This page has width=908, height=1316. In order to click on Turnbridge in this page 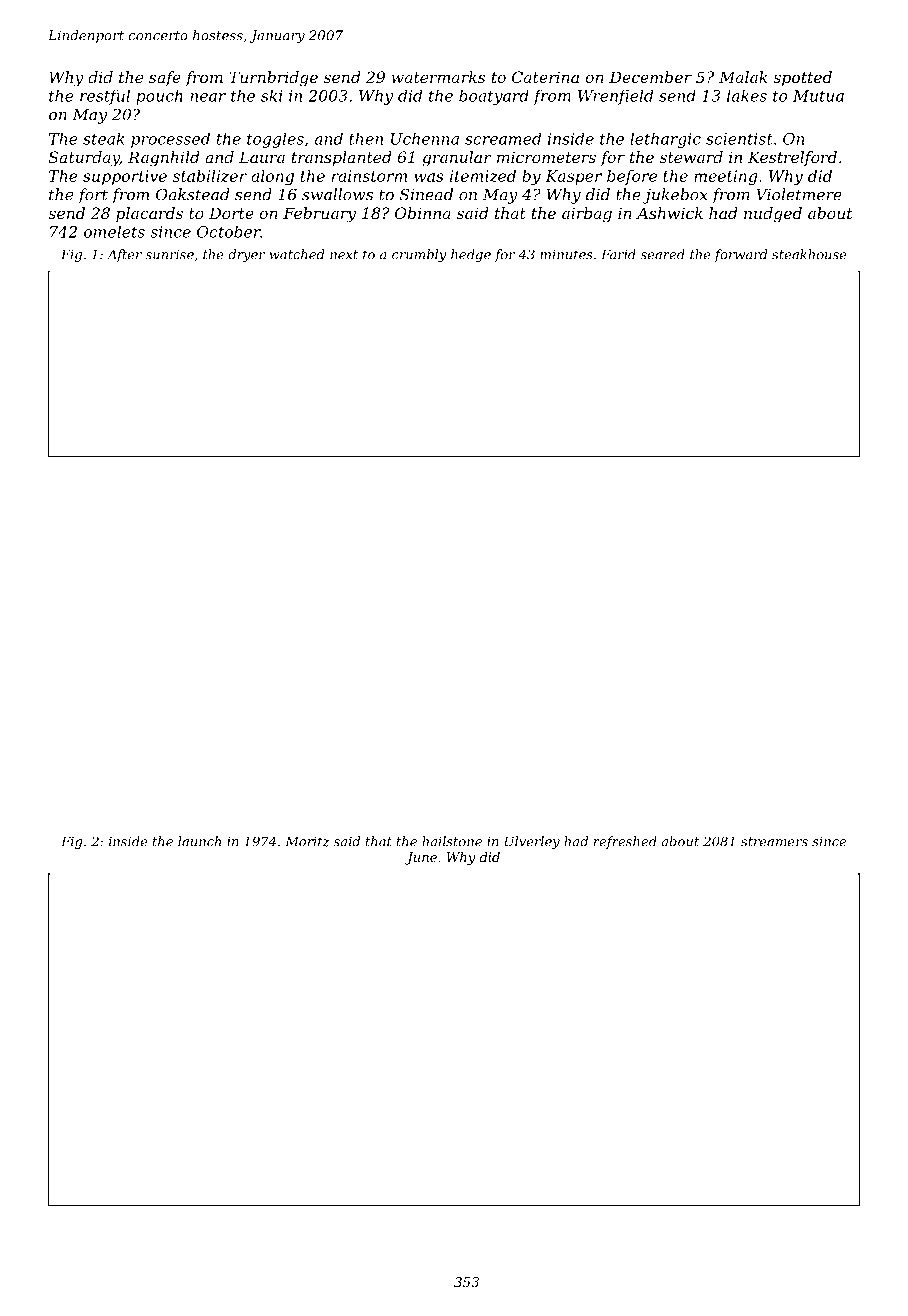, I will do `click(273, 79)`.
